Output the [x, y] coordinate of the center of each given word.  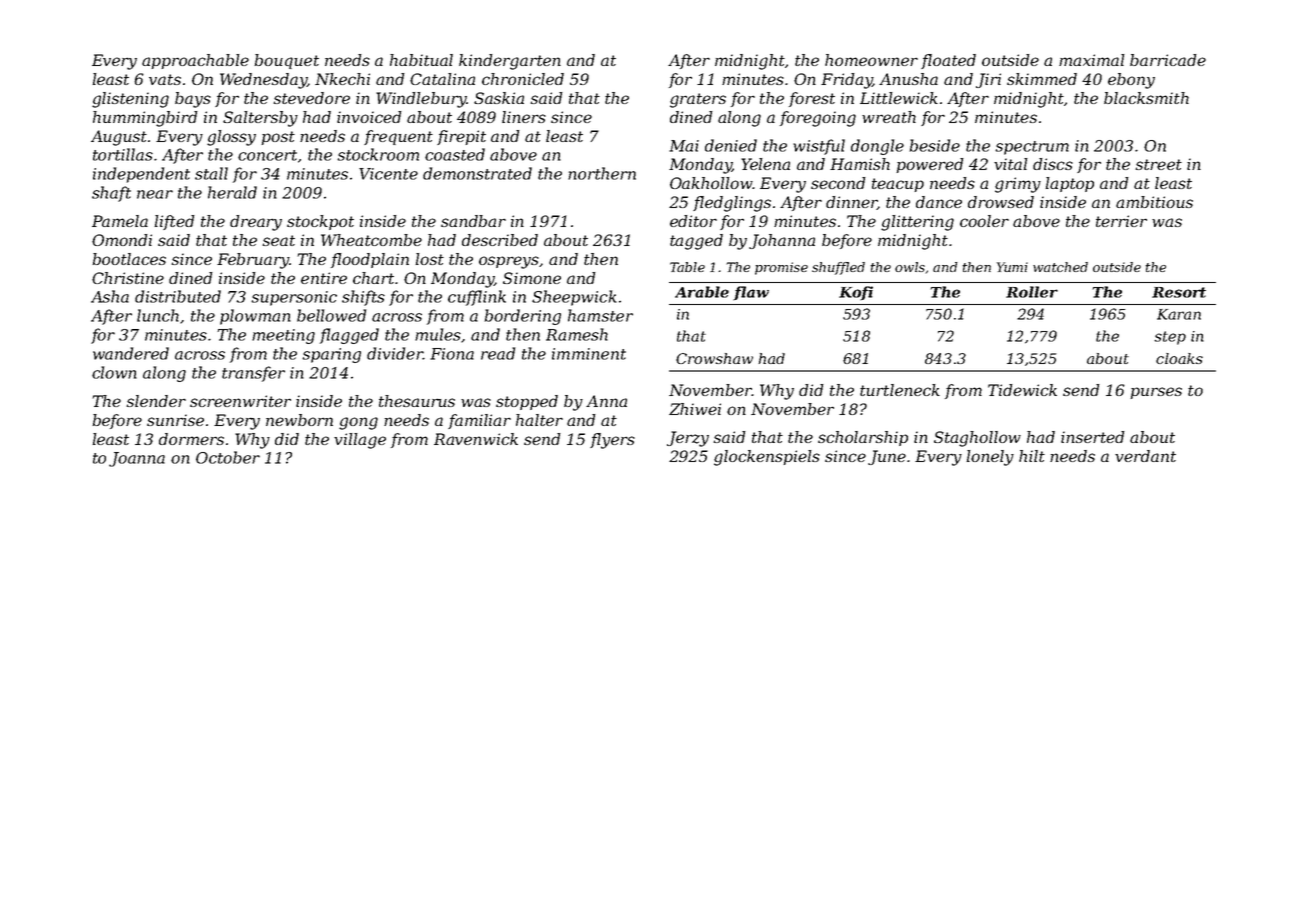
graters [698, 100]
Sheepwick [574, 298]
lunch [158, 315]
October [228, 457]
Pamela [120, 221]
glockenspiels [767, 458]
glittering [917, 223]
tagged [696, 242]
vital [1011, 164]
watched [1060, 267]
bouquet [286, 61]
